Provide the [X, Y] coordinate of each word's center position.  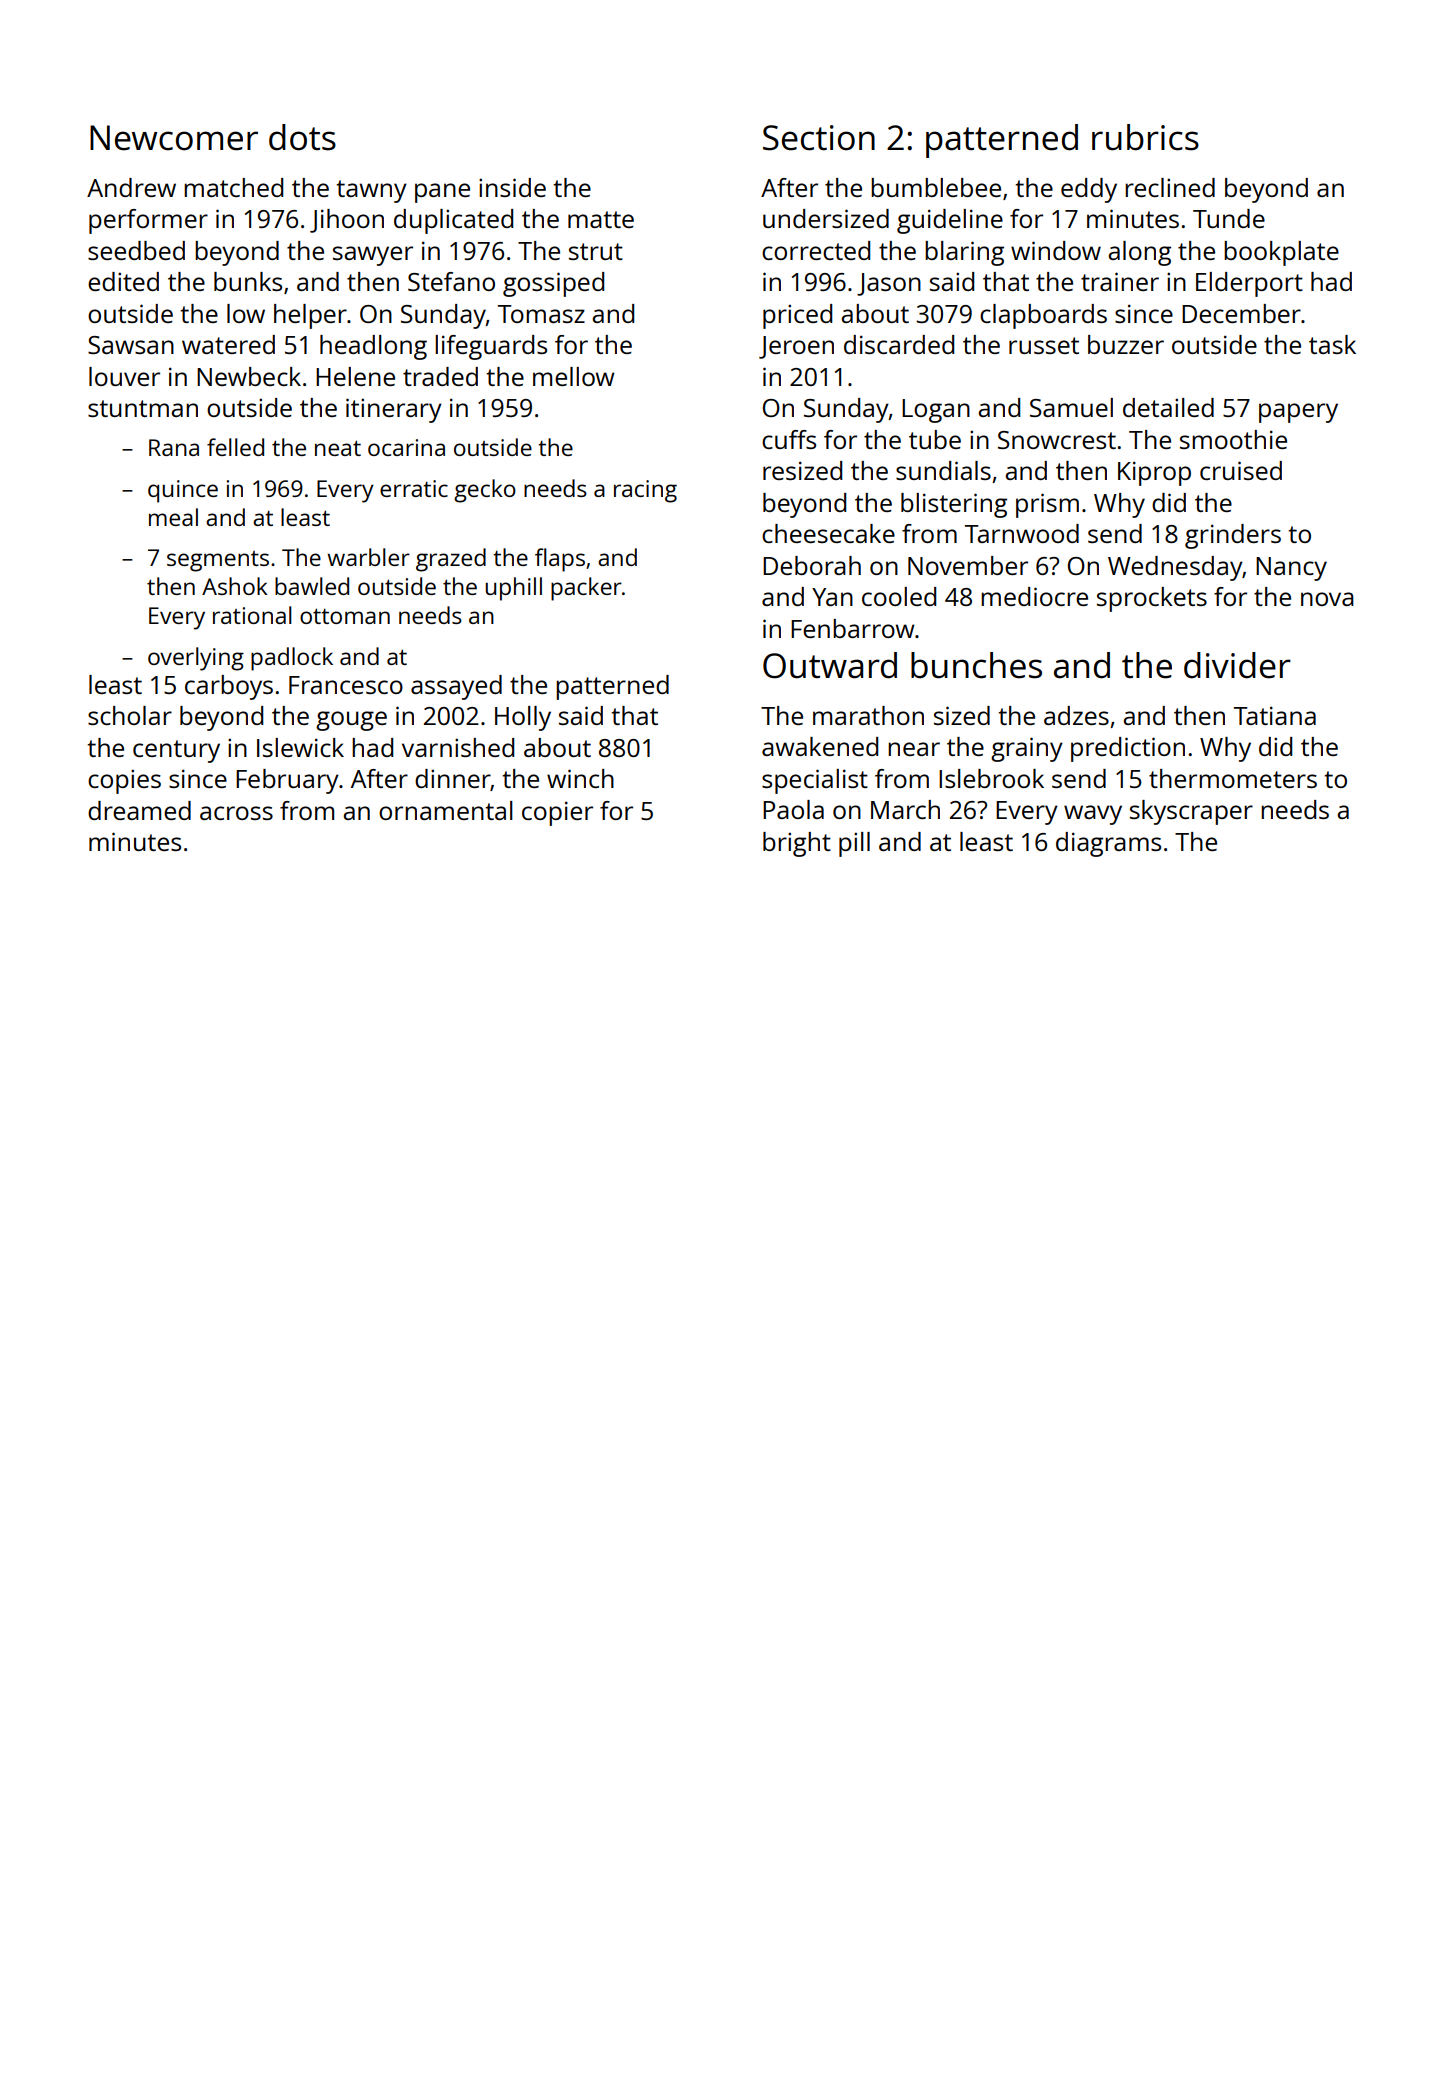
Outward [830, 665]
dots [302, 137]
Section [819, 138]
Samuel [1071, 407]
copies [124, 781]
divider [1237, 665]
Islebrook [991, 778]
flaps [560, 560]
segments [218, 561]
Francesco [346, 685]
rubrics [1145, 137]
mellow [574, 376]
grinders [1233, 536]
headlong [373, 347]
